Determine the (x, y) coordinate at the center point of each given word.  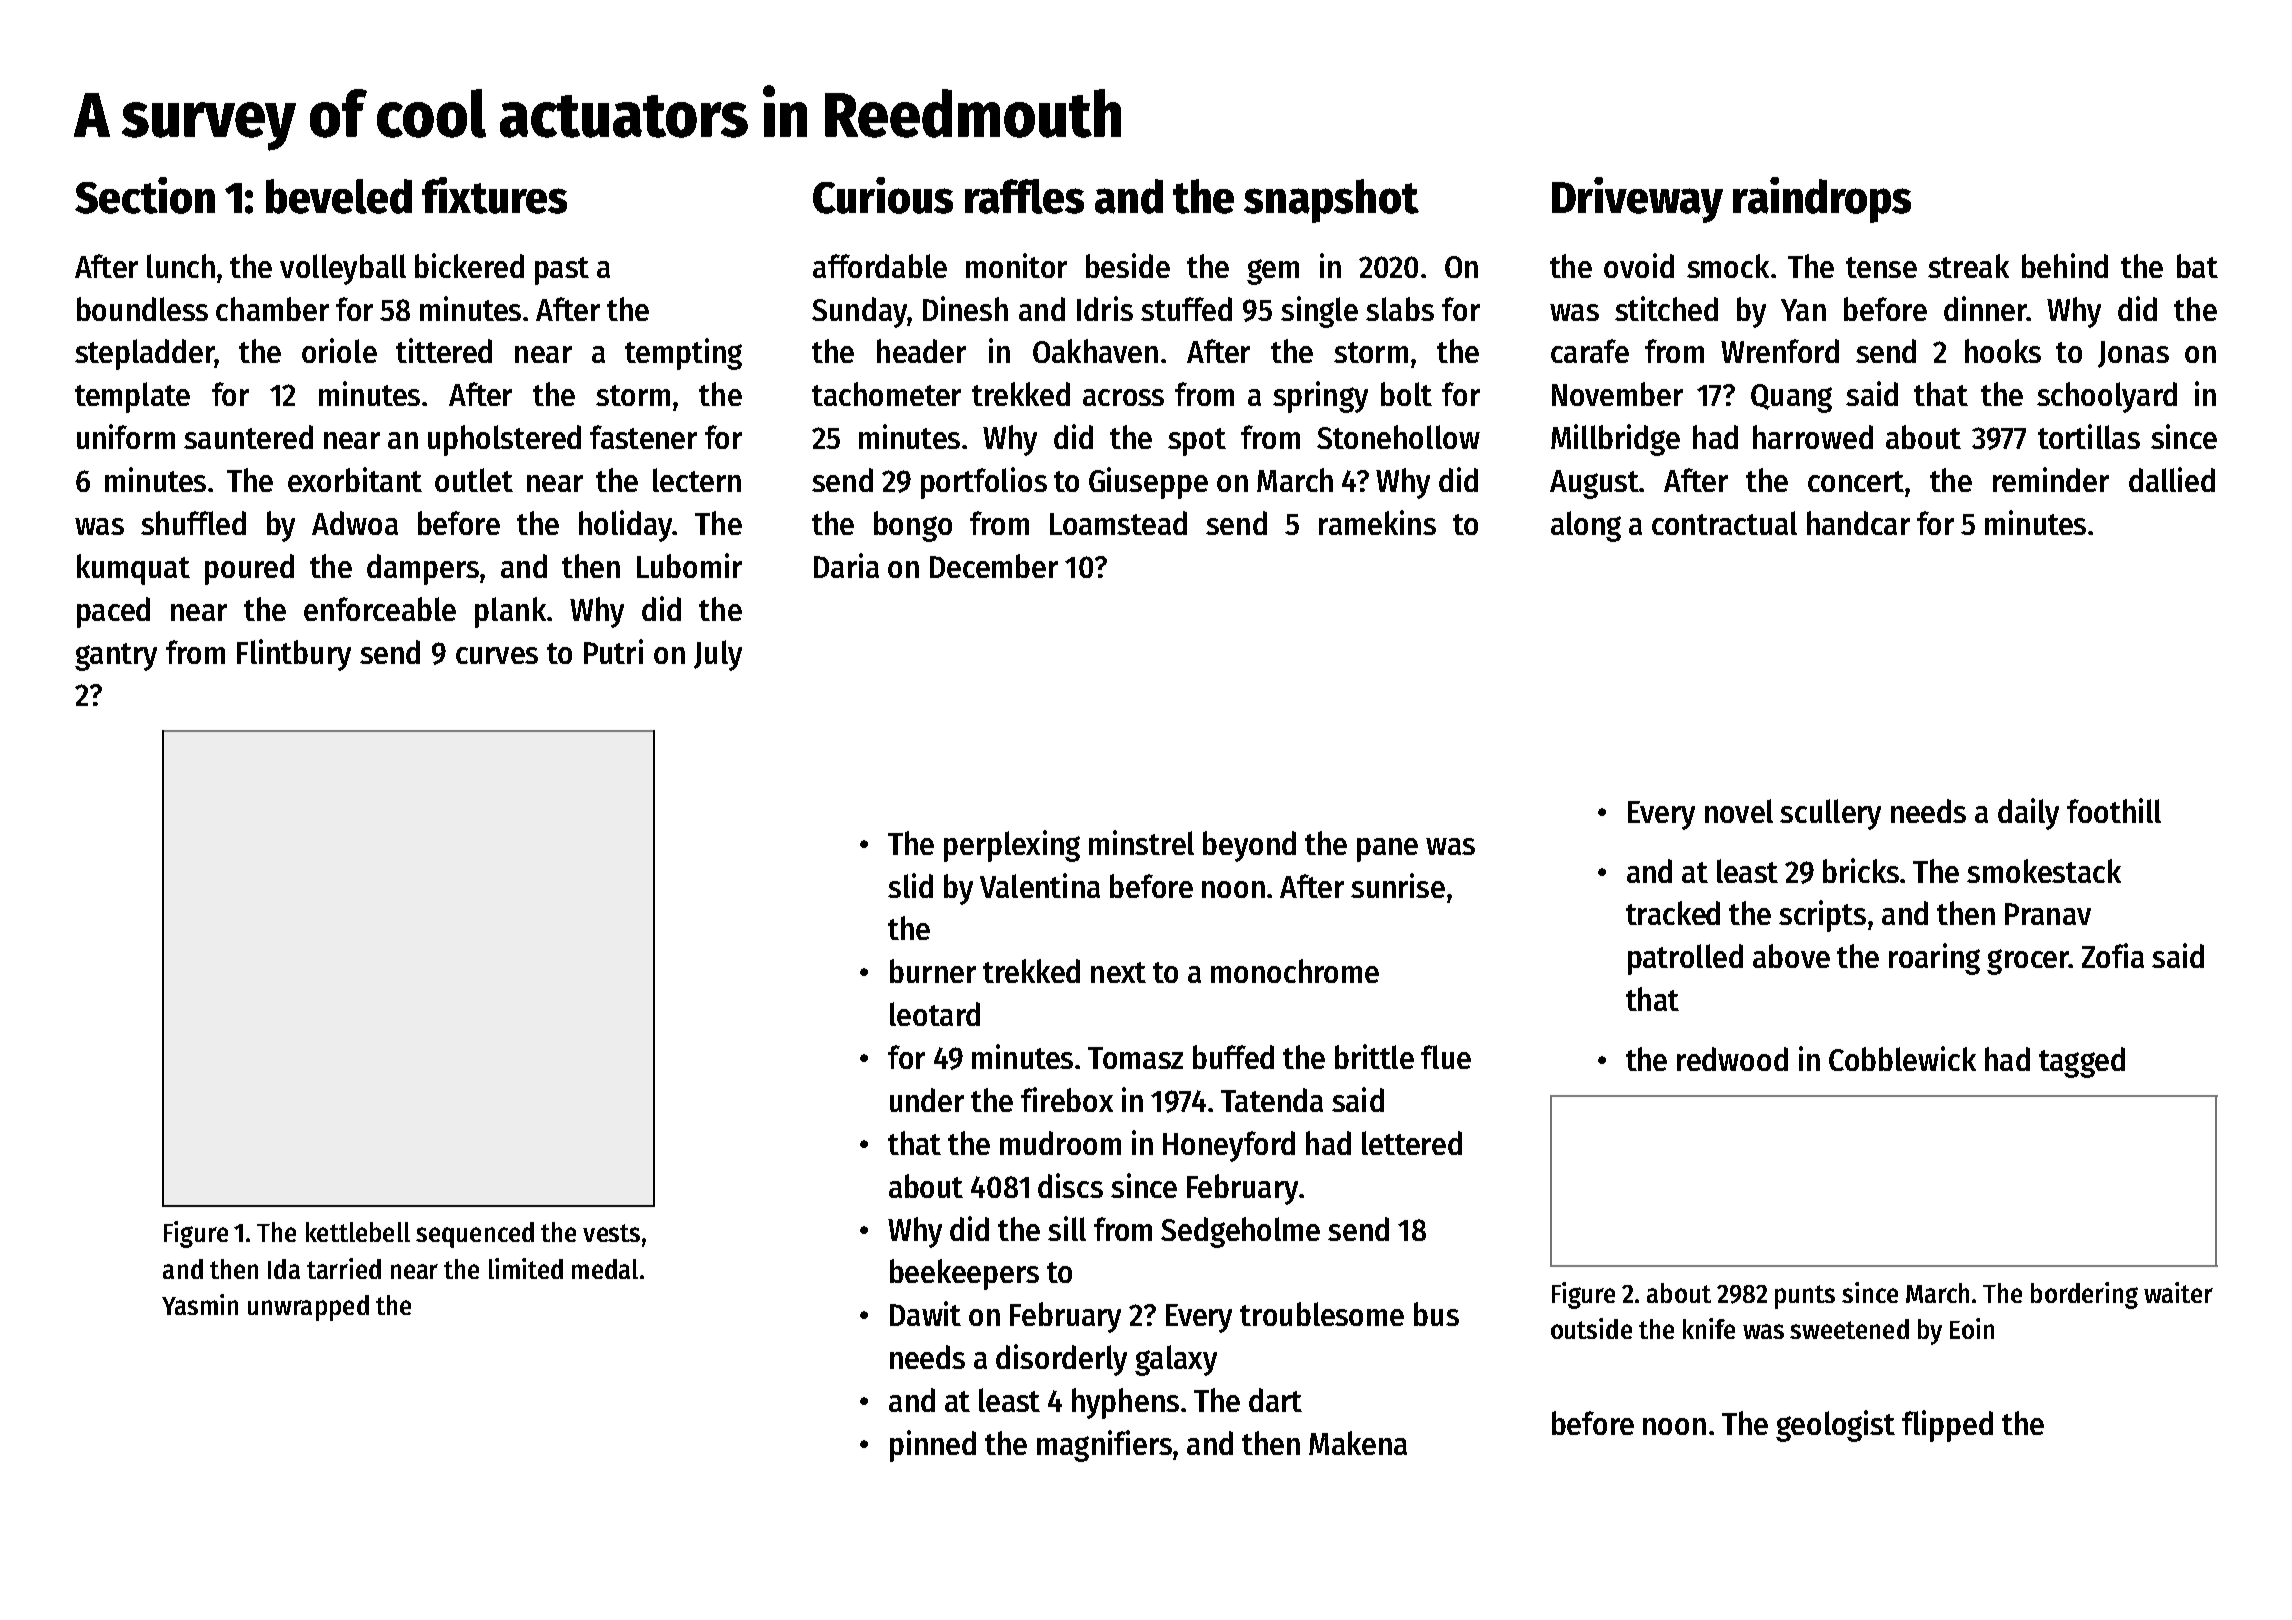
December (994, 566)
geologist (1835, 1426)
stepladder (145, 354)
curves (497, 655)
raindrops (1822, 200)
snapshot (1331, 201)
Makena (1358, 1443)
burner (933, 971)
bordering (2084, 1295)
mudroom (1060, 1143)
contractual (1724, 523)
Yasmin (200, 1304)
